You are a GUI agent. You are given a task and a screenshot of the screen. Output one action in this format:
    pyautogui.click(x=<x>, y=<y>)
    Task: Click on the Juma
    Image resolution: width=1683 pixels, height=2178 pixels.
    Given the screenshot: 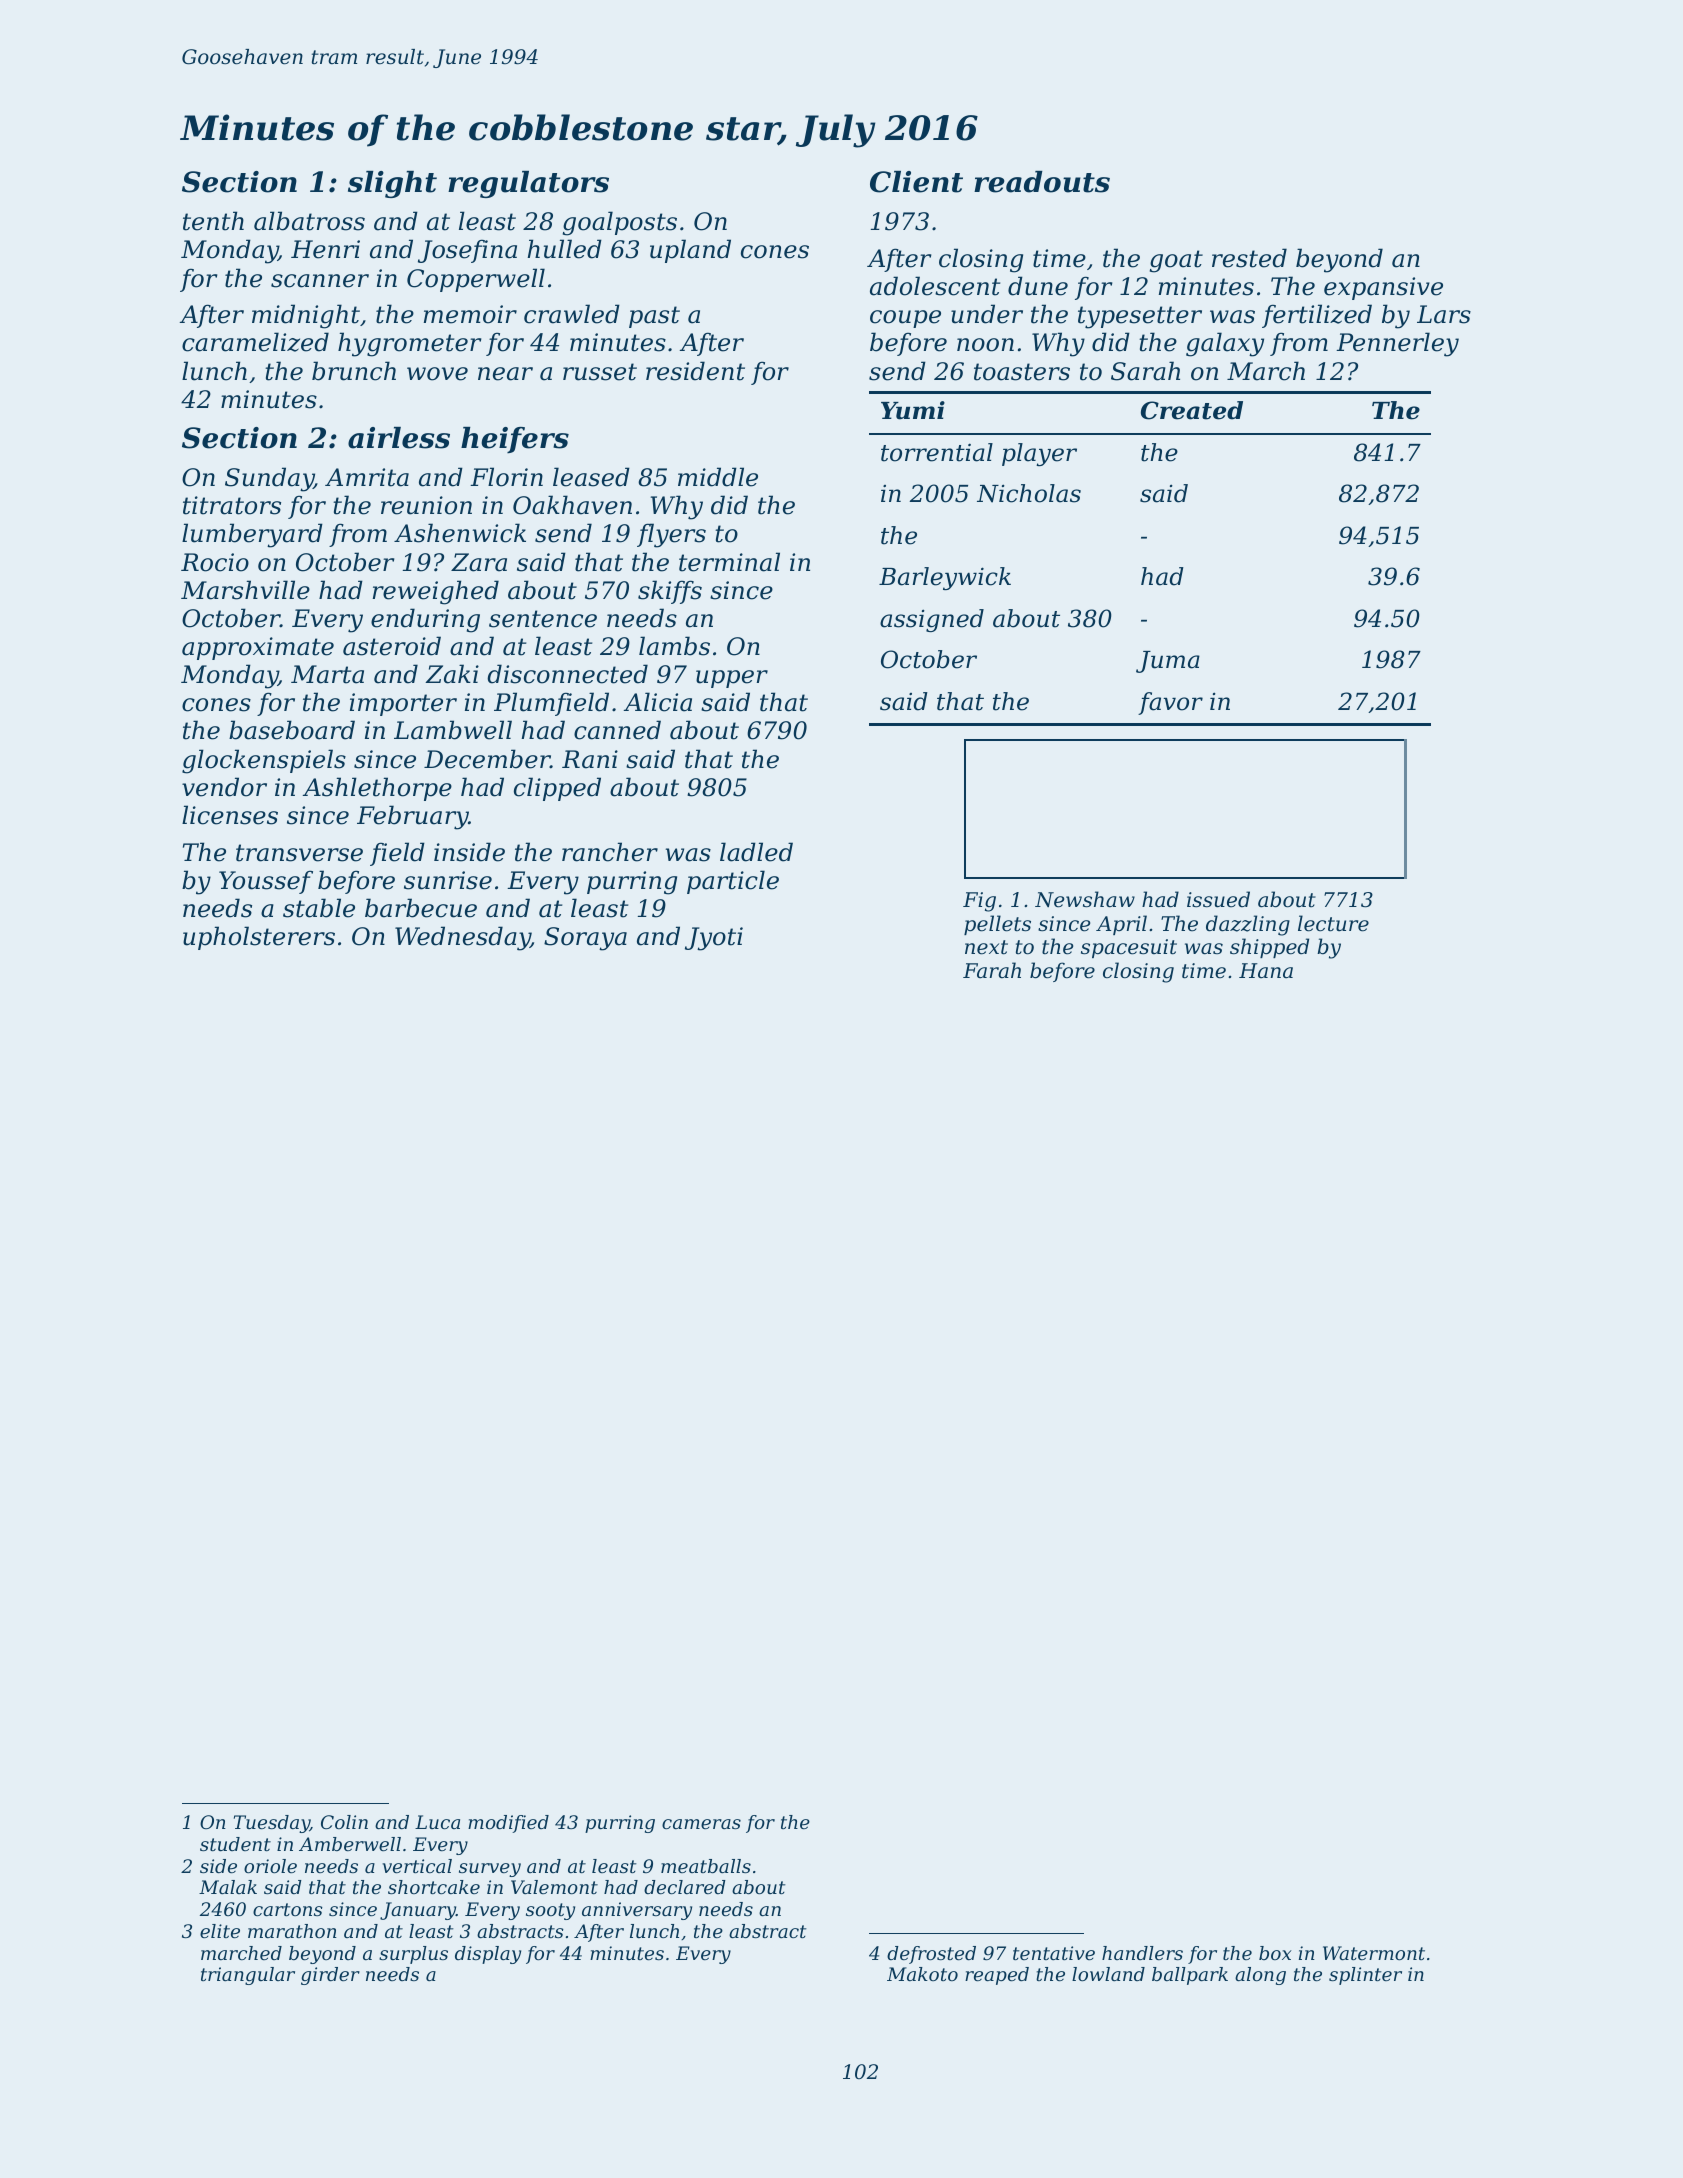 What is the action you would take?
    pyautogui.click(x=1168, y=662)
